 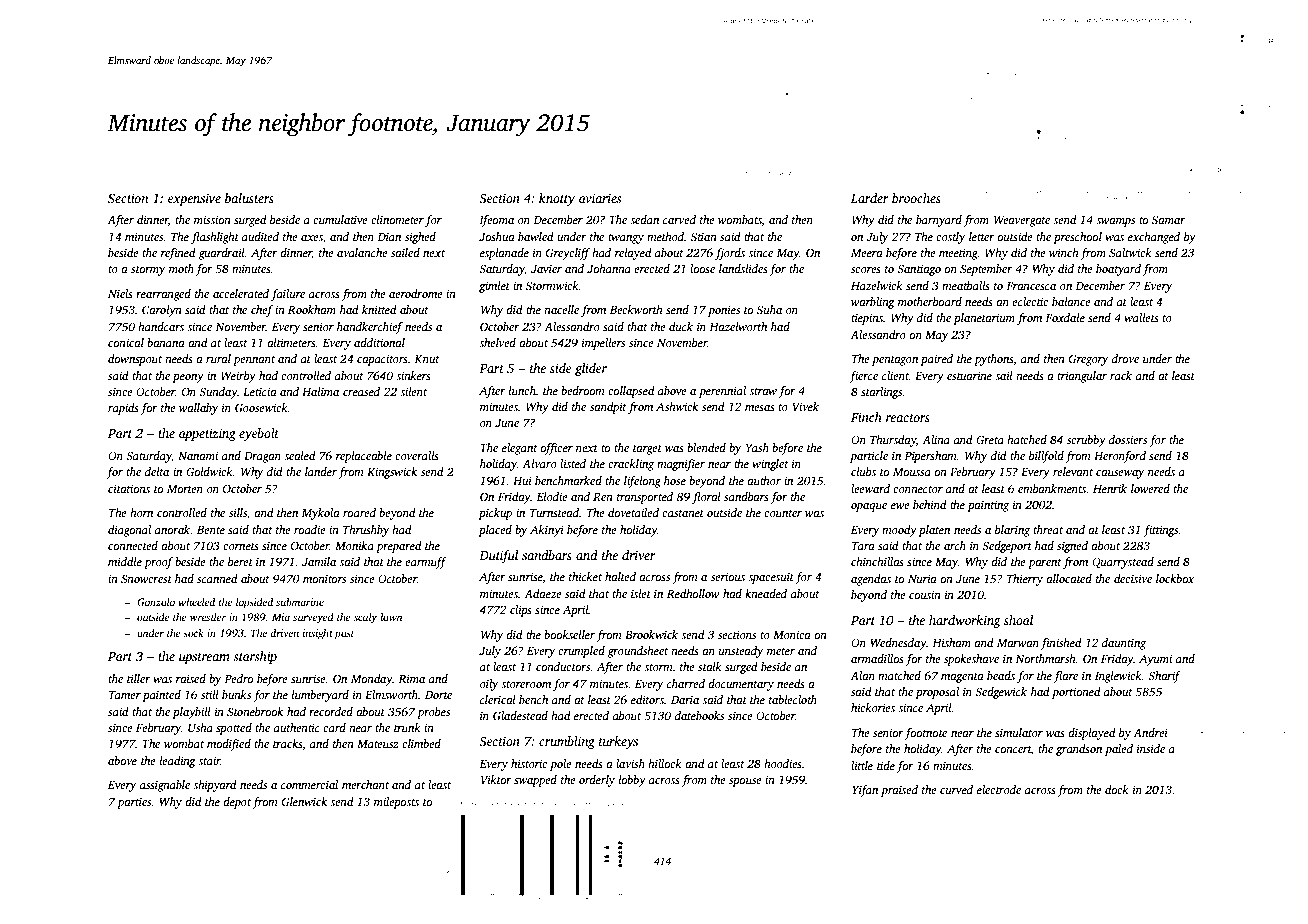 I want to click on Gregory, so click(x=1088, y=360).
